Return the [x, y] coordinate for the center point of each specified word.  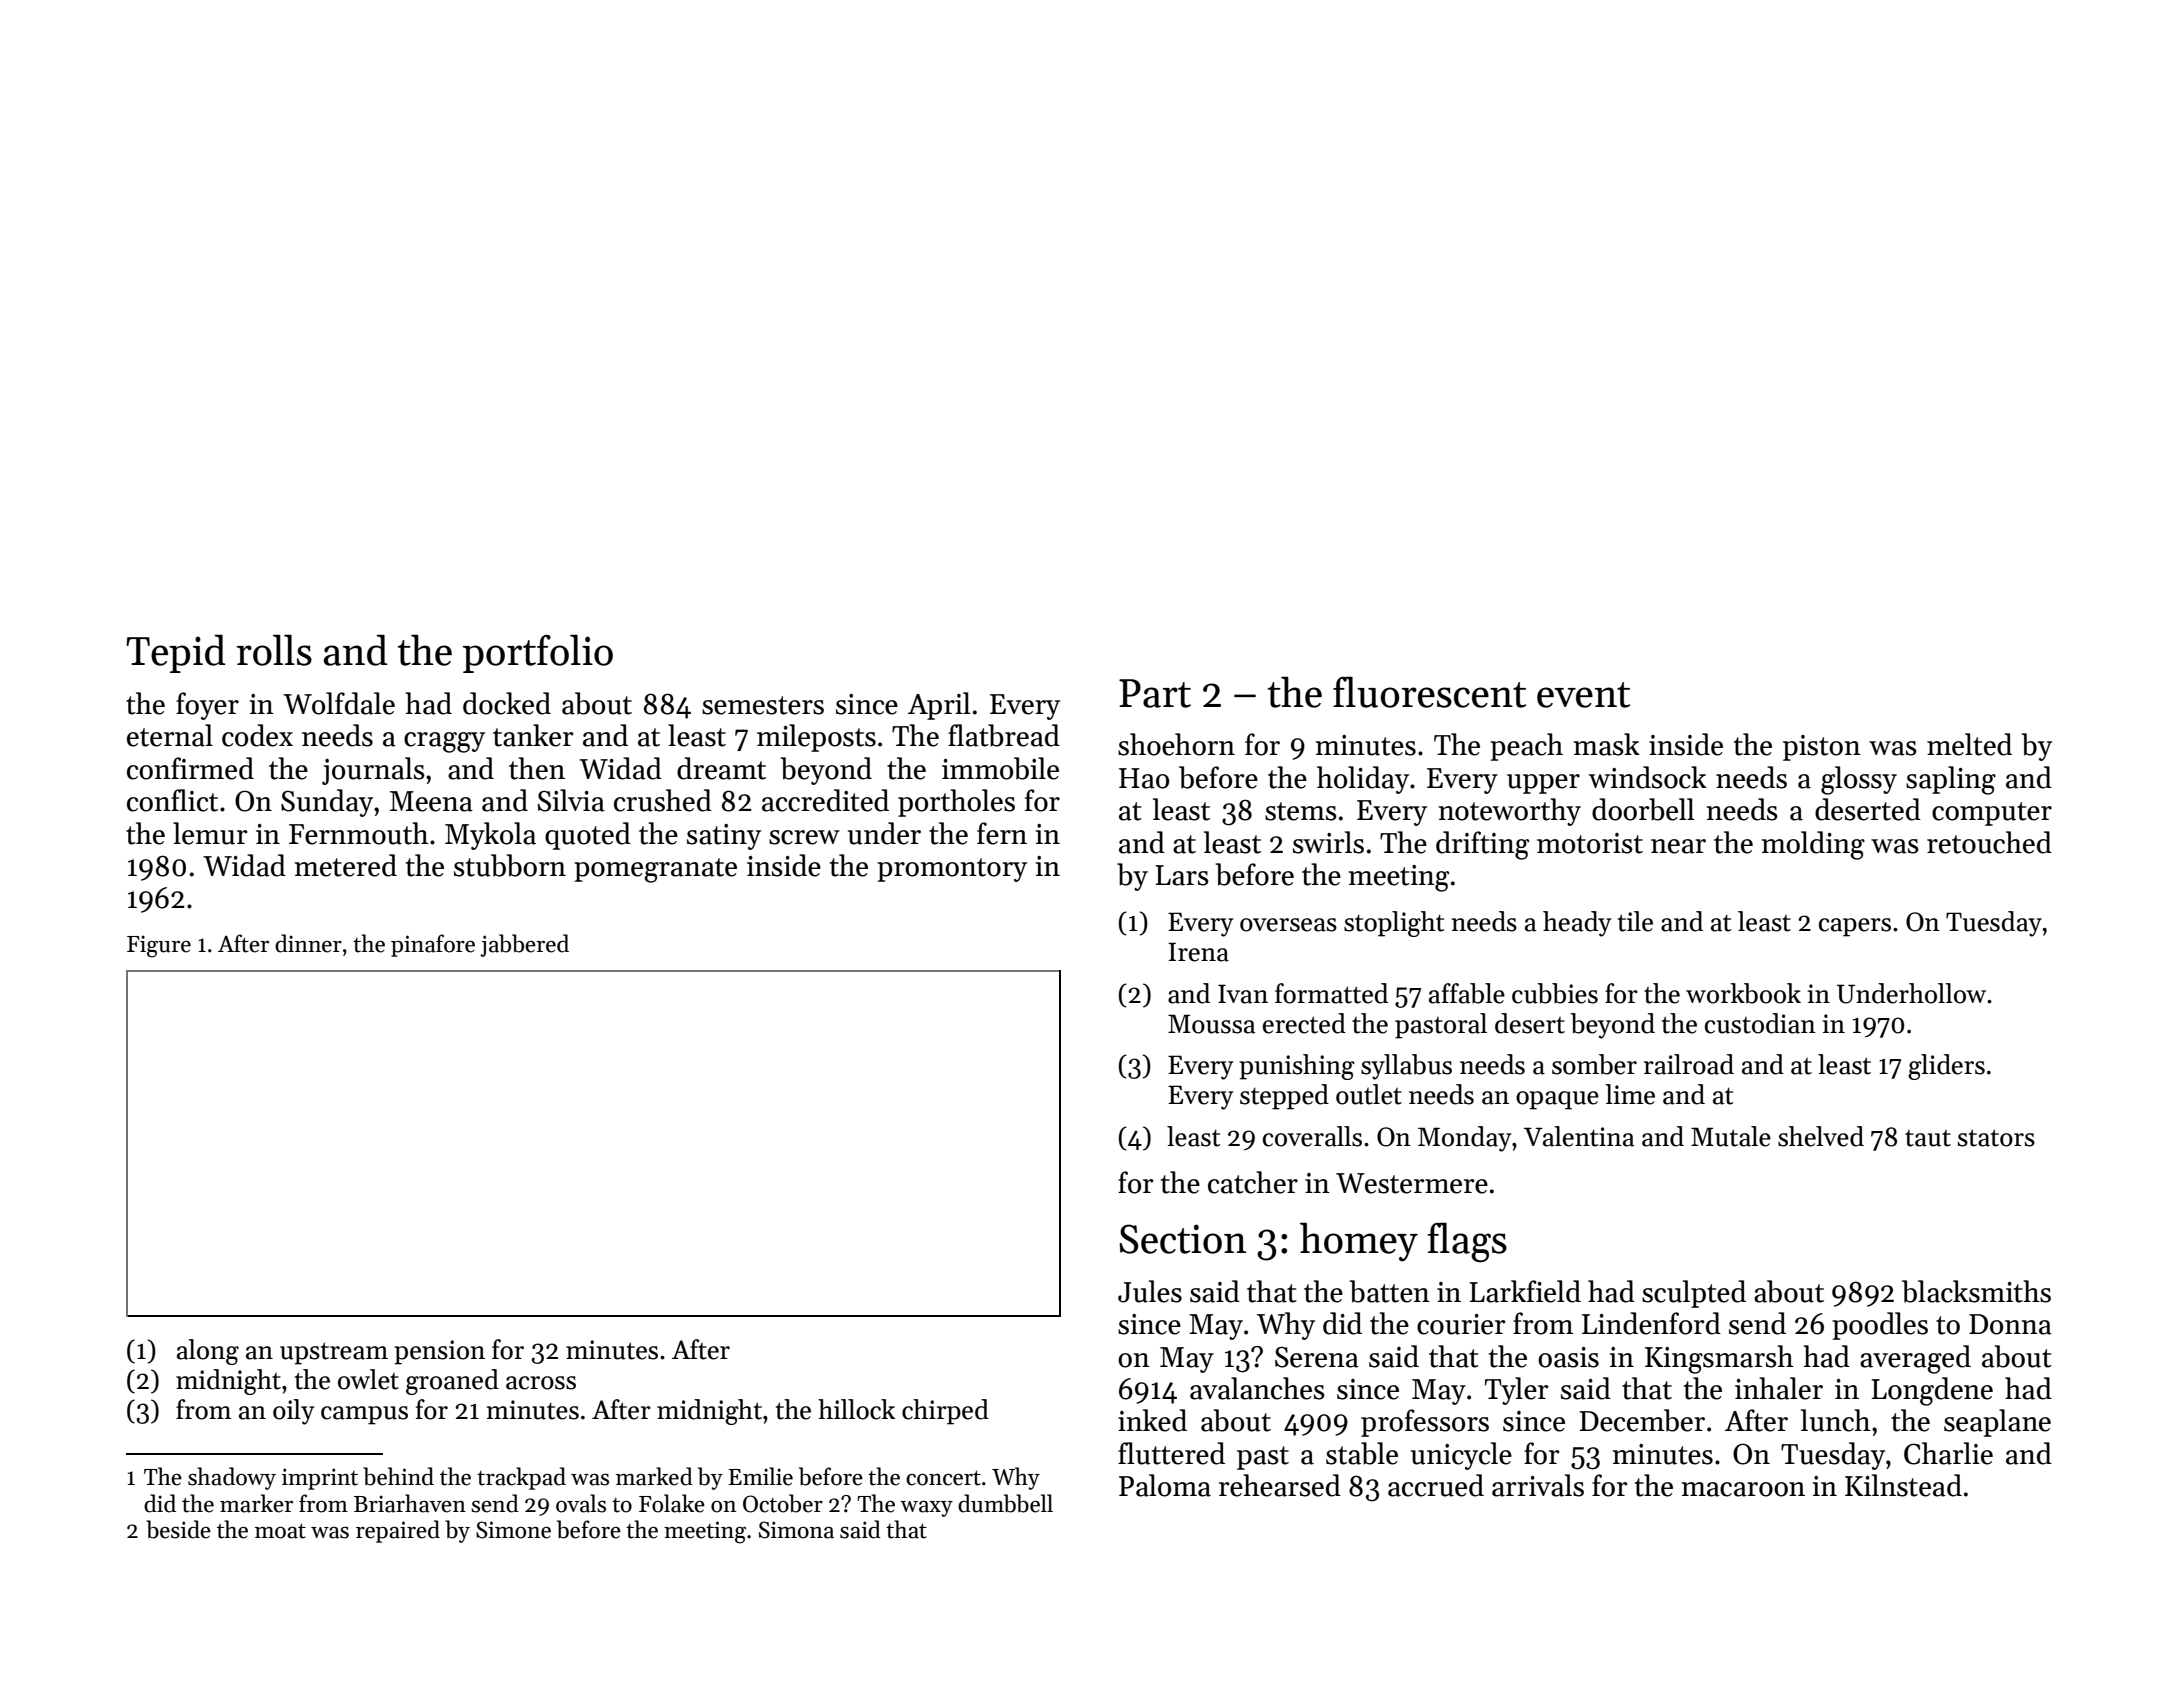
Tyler [1517, 1391]
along [208, 1352]
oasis [1568, 1357]
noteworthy [1510, 812]
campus [364, 1415]
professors [1425, 1423]
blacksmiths [1976, 1291]
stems [1301, 811]
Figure [159, 946]
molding [1813, 845]
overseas [1288, 925]
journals [373, 771]
